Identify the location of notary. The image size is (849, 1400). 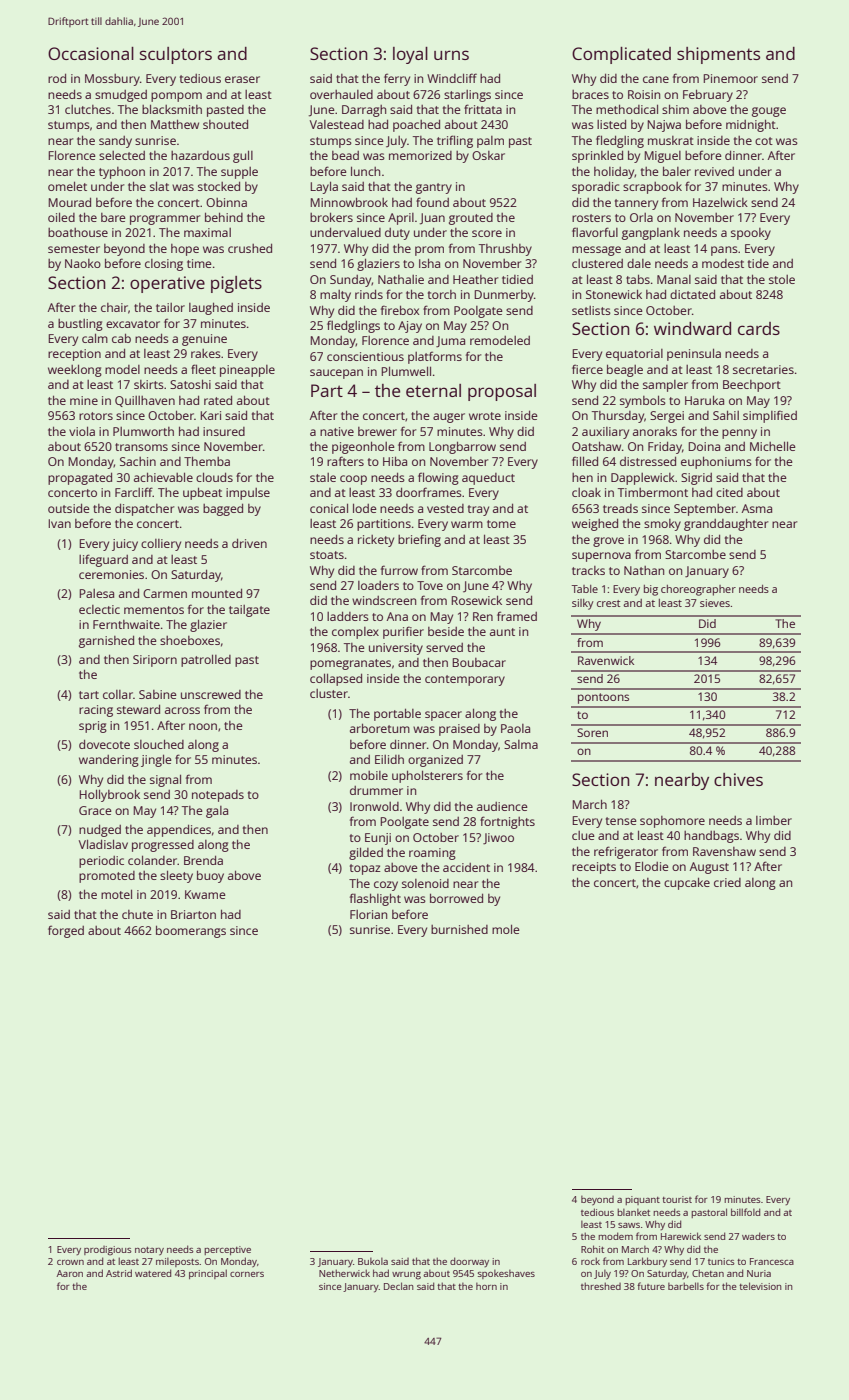
(149, 1251).
